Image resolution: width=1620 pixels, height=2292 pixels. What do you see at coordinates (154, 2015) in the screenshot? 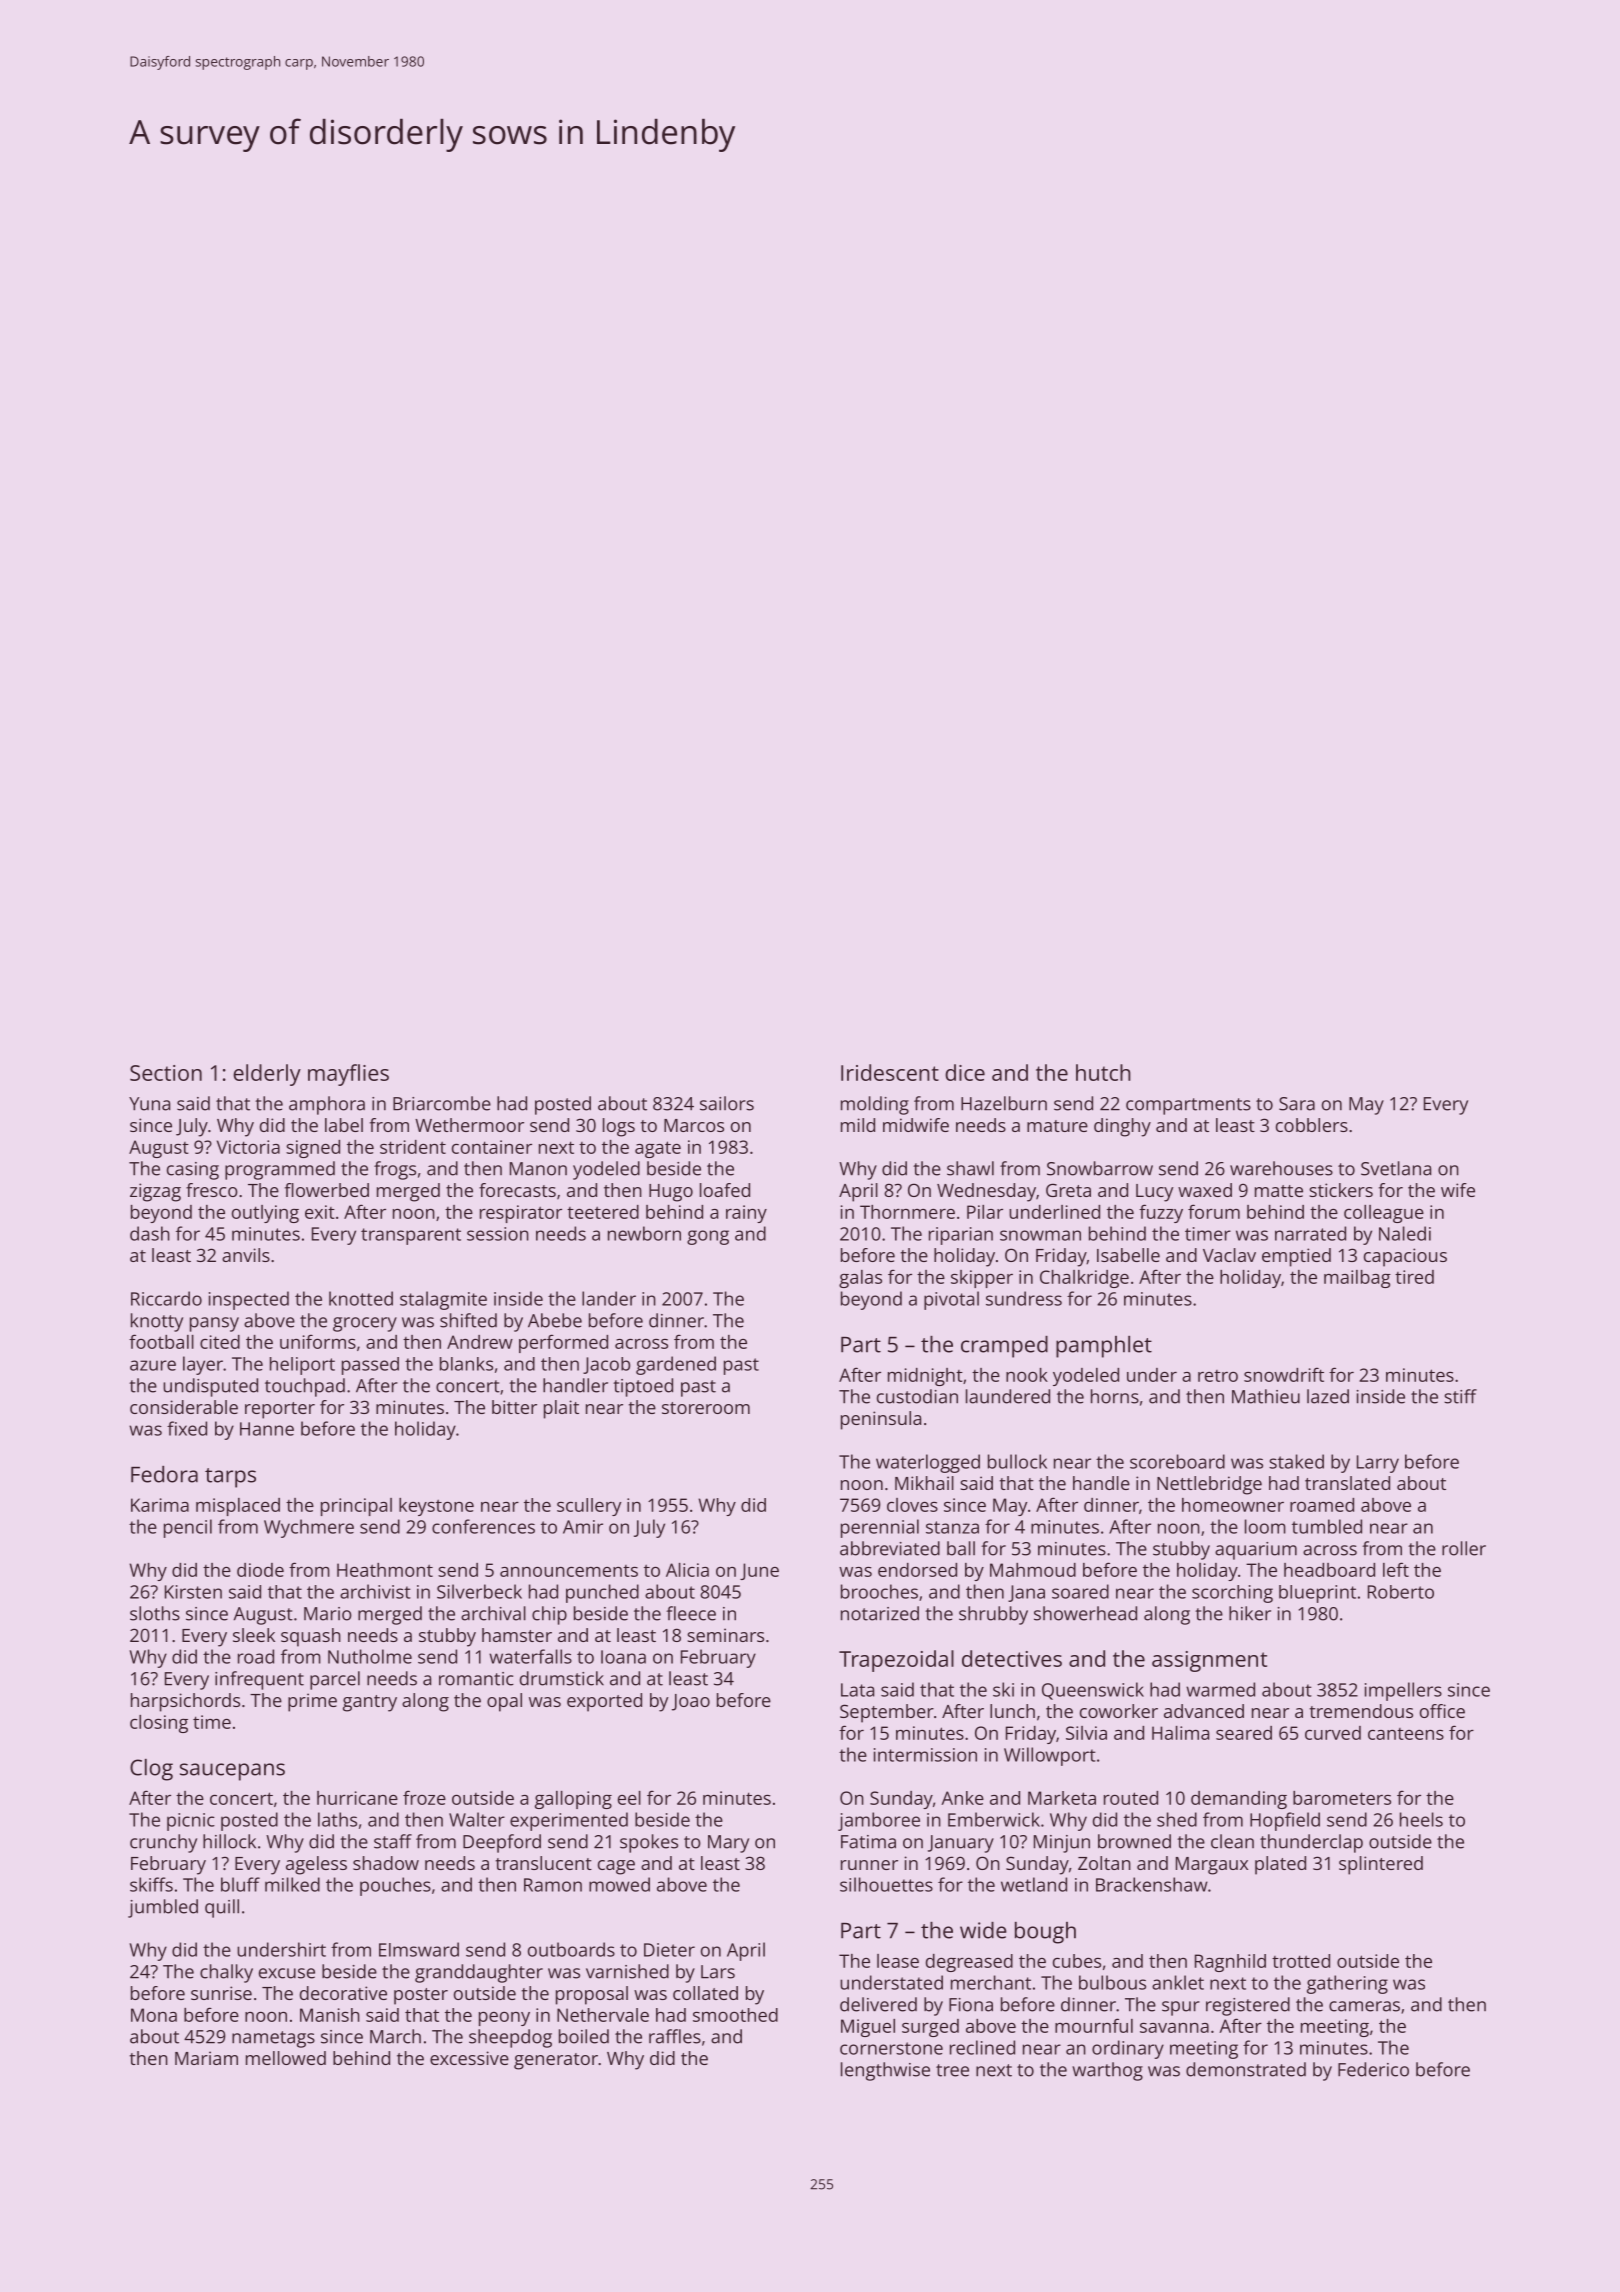
I see `Mona` at bounding box center [154, 2015].
